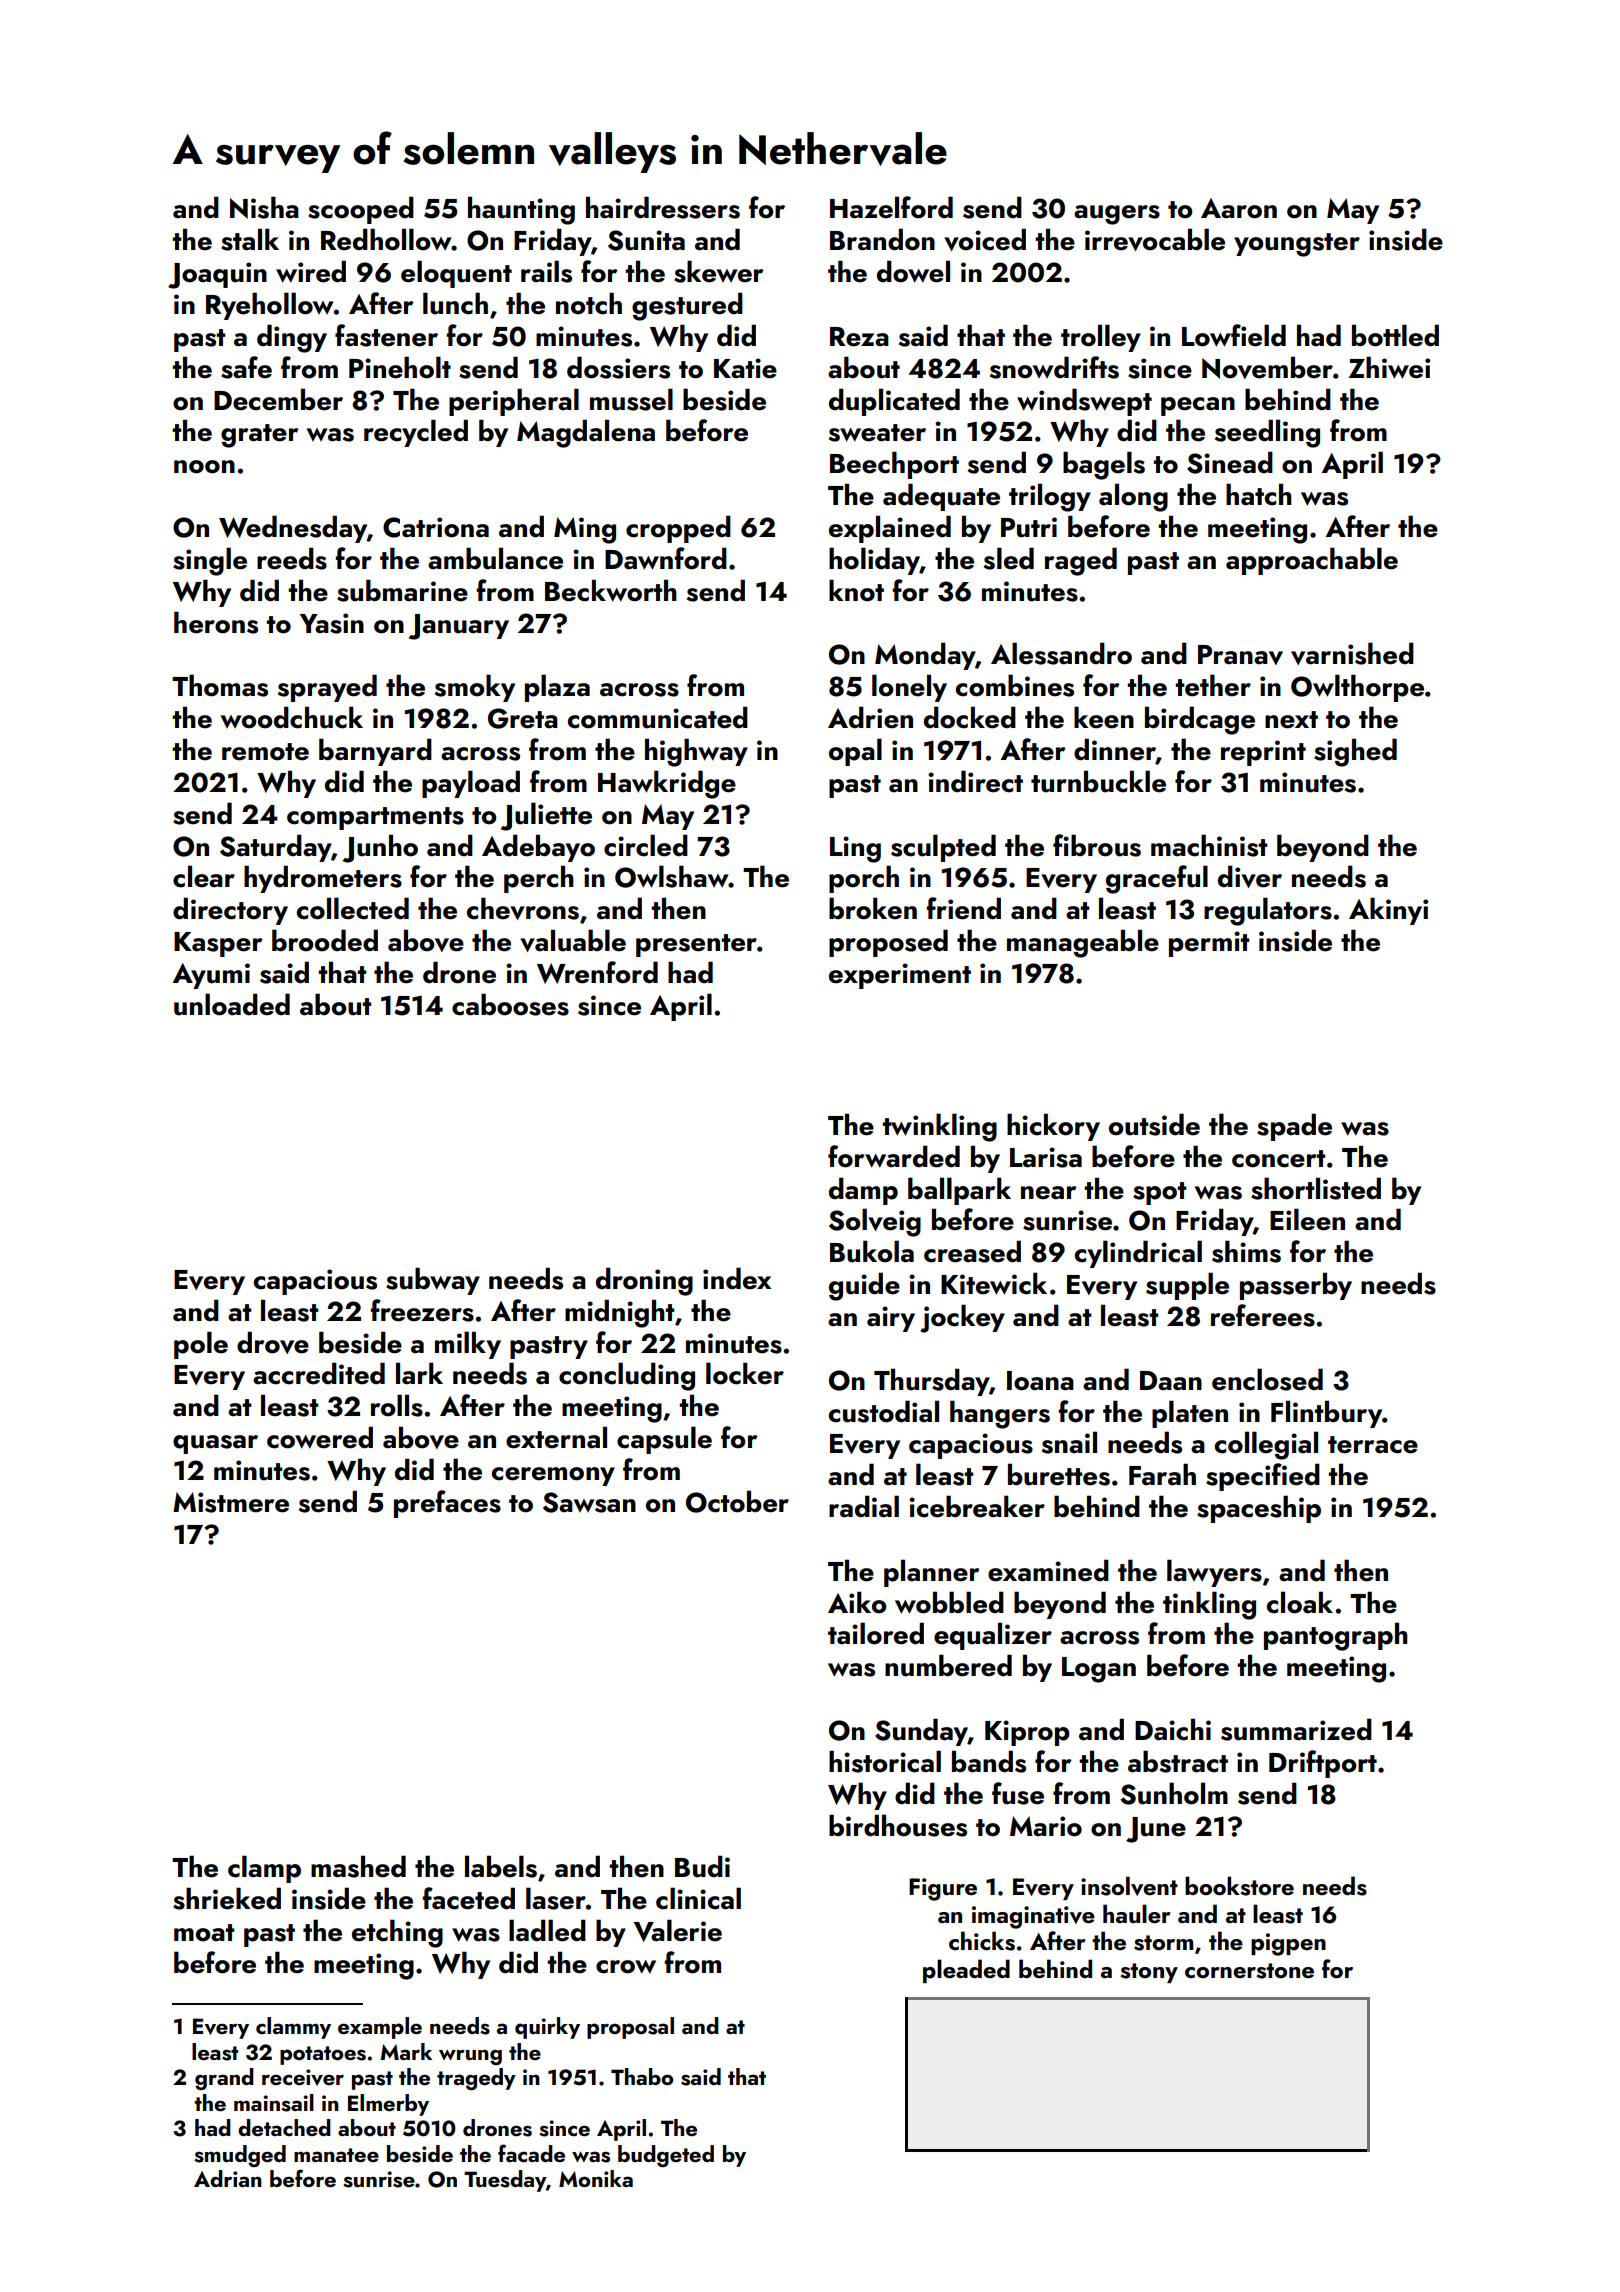  Describe the element at coordinates (885, 1761) in the screenshot. I see `historical` at that location.
